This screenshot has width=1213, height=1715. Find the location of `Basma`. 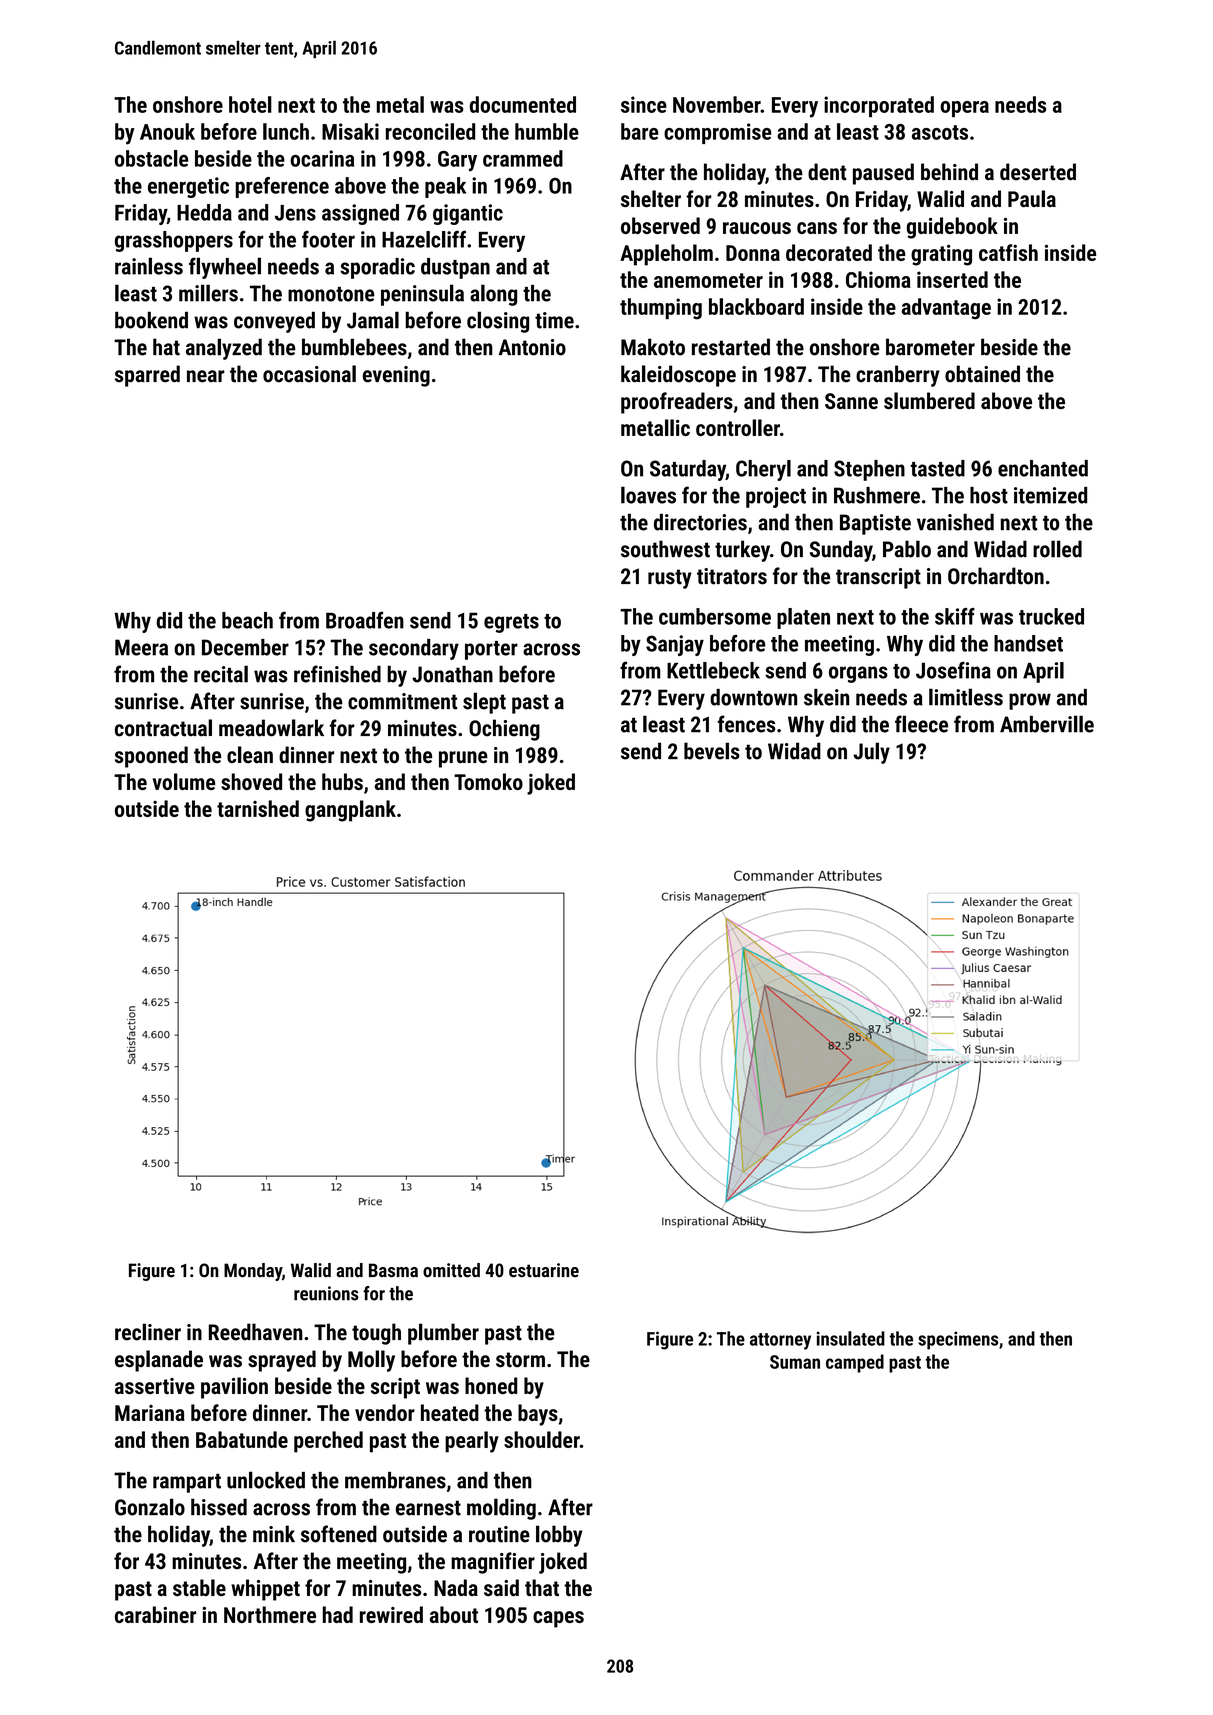

Basma is located at coordinates (393, 1270).
